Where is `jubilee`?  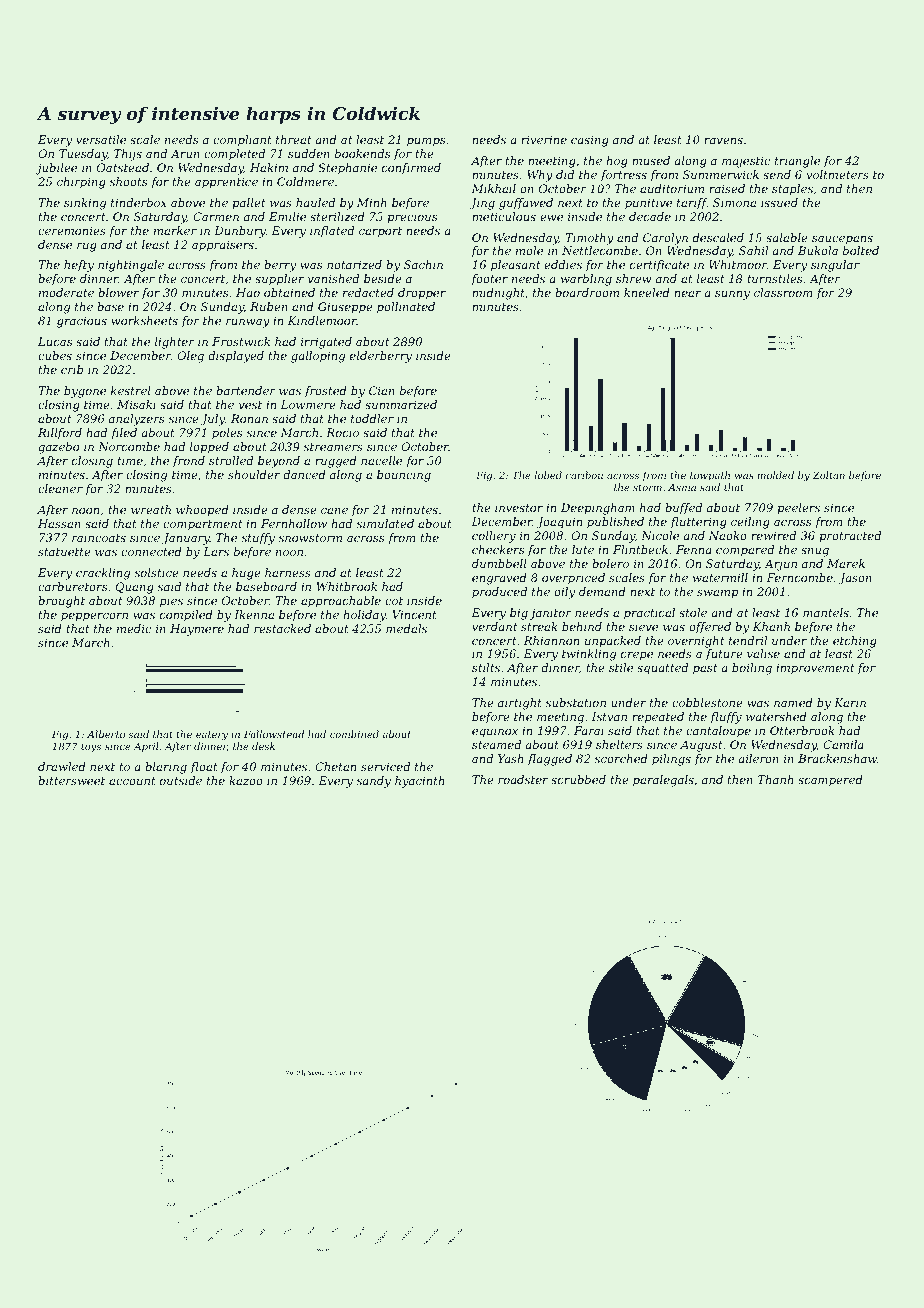
jubilee is located at coordinates (56, 169).
